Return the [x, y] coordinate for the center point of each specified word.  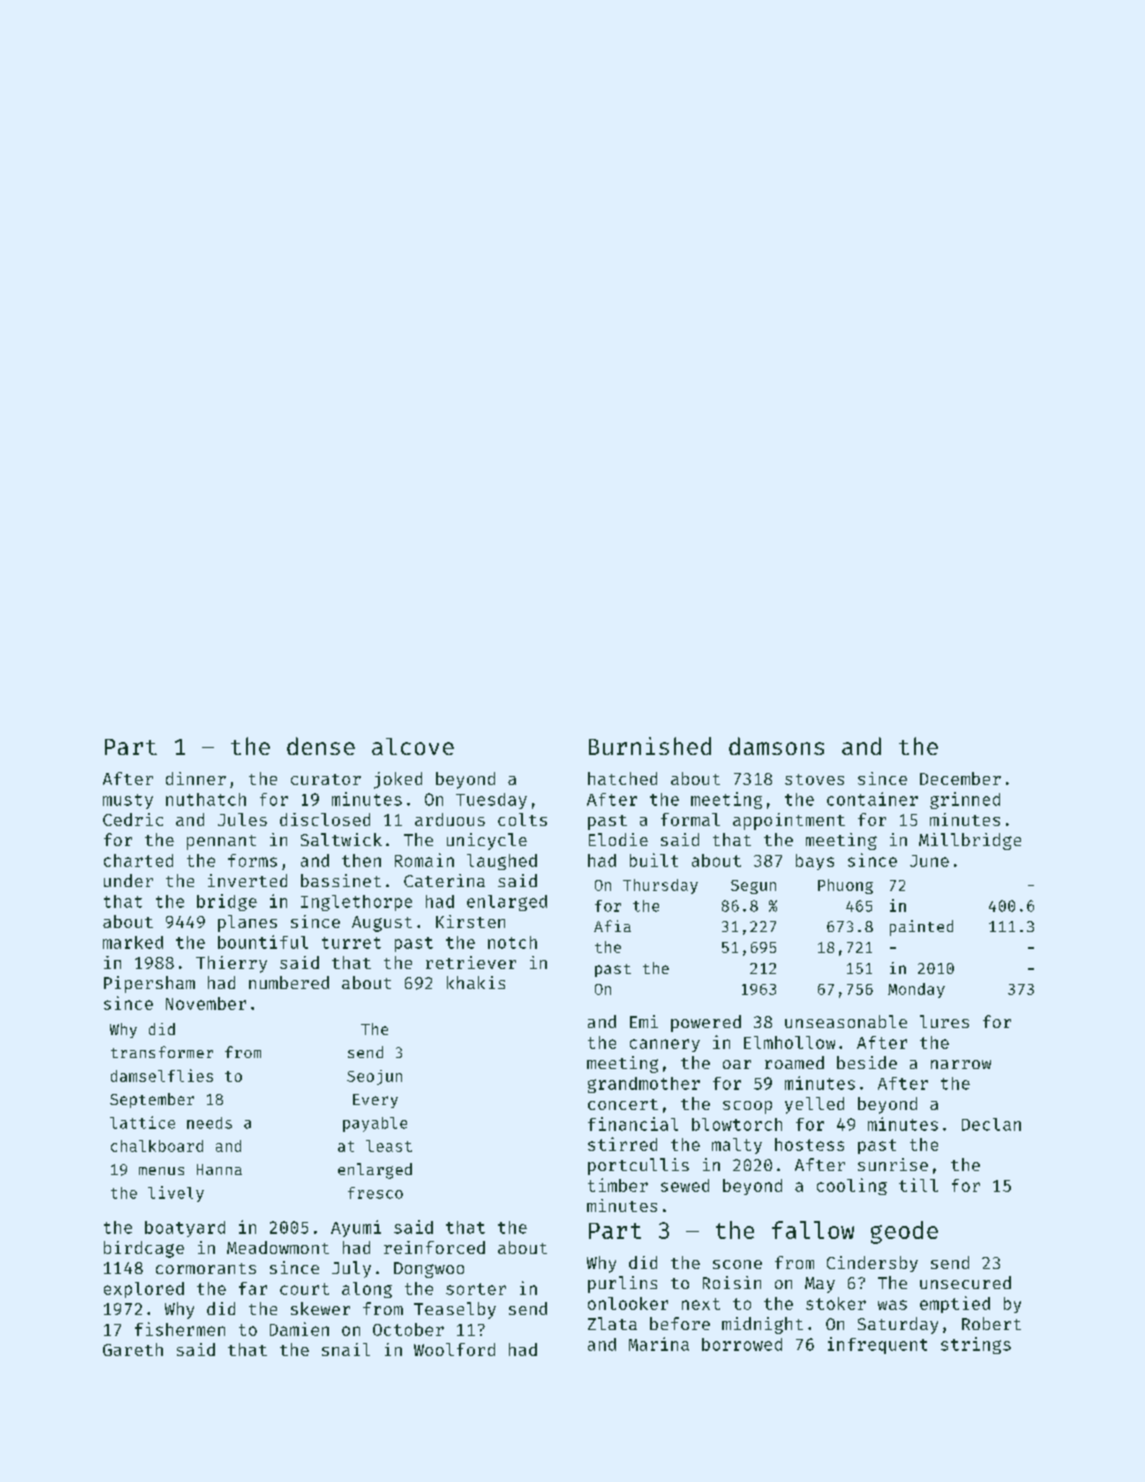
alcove [413, 746]
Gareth [133, 1349]
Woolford [454, 1349]
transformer [162, 1052]
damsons [776, 746]
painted [921, 928]
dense [321, 746]
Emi [644, 1021]
